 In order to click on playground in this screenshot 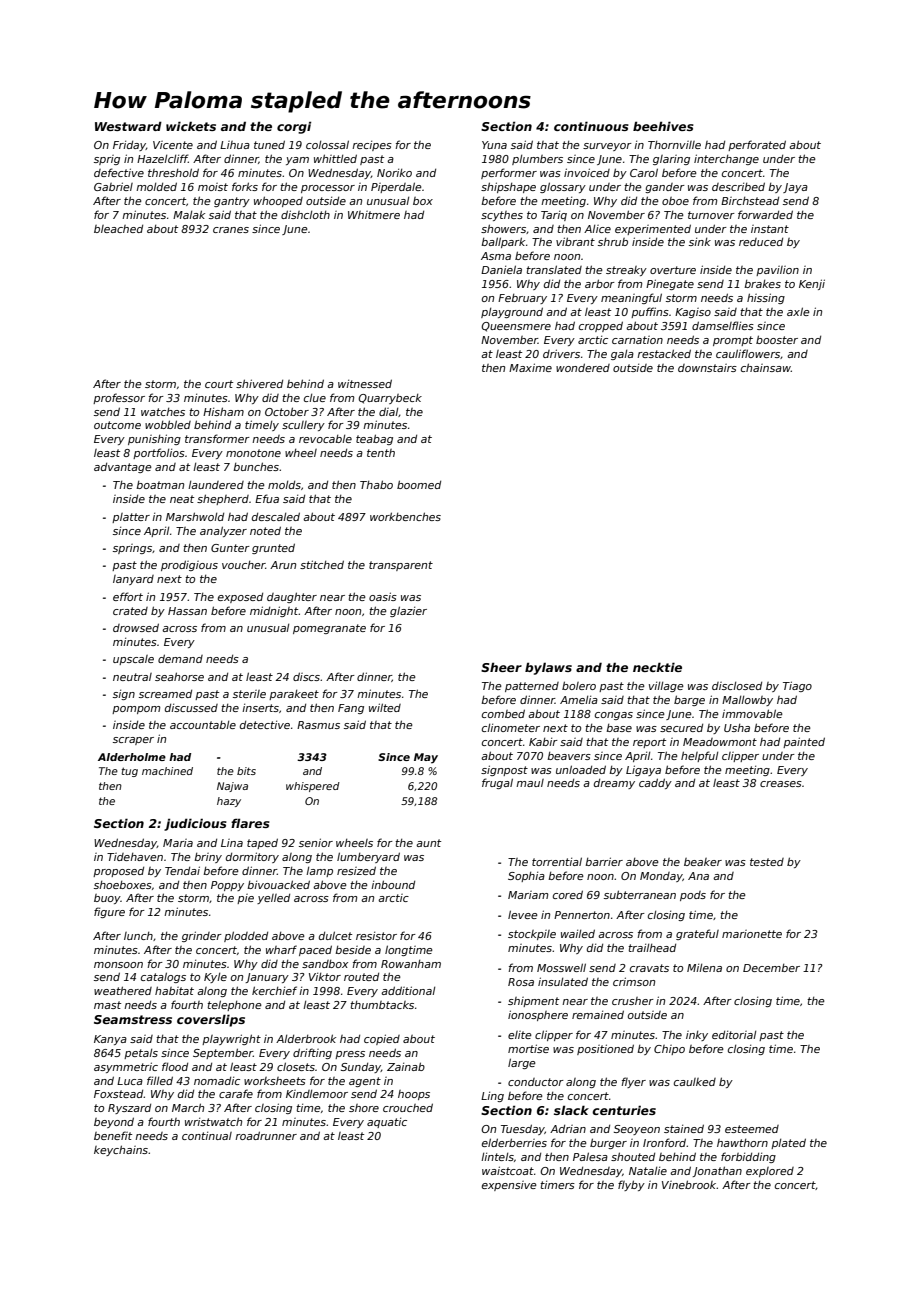, I will do `click(512, 312)`.
